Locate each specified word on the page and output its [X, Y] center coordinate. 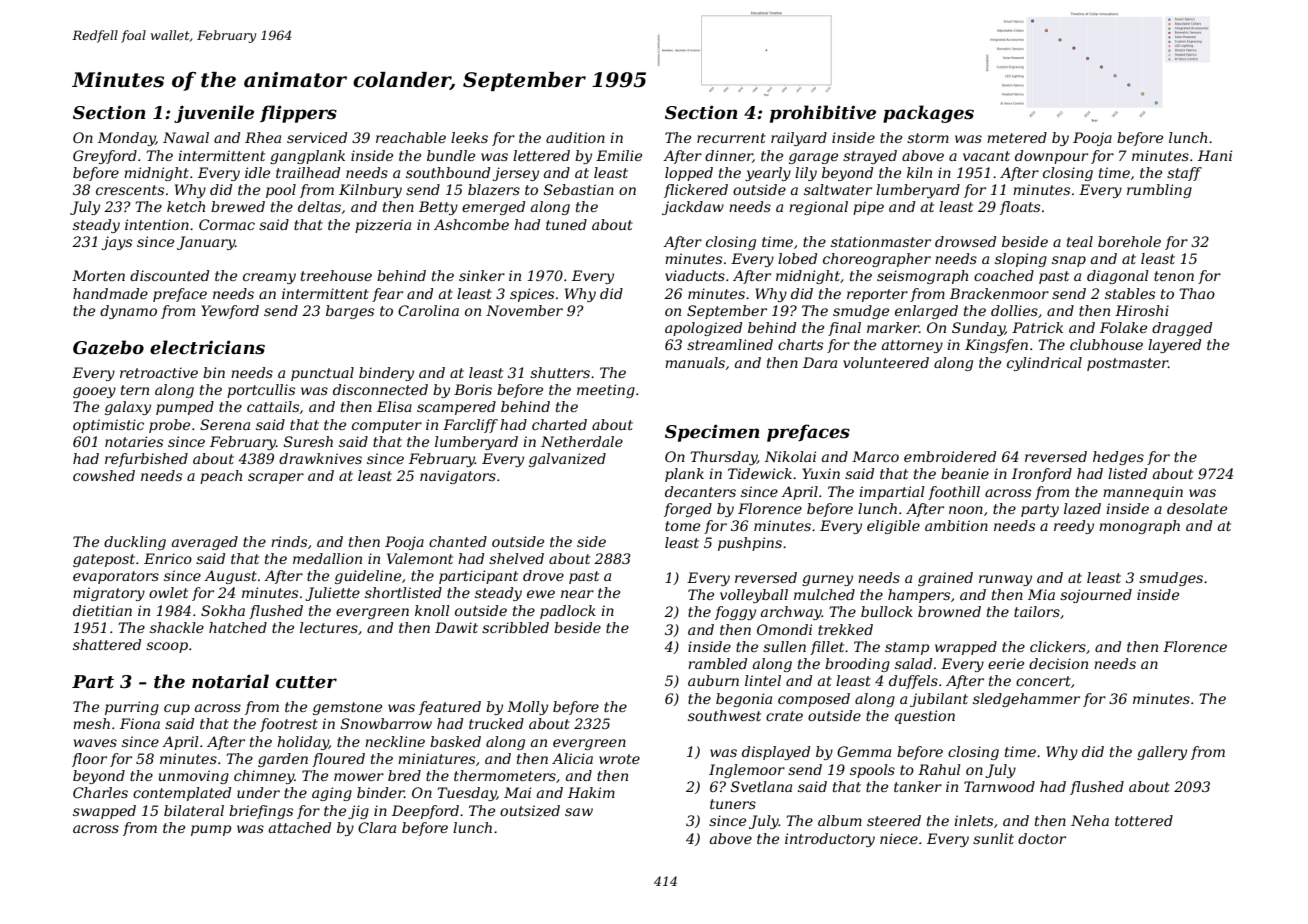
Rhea [263, 137]
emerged [493, 208]
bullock [887, 611]
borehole [1129, 241]
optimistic [108, 426]
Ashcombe [471, 224]
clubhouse [1106, 344]
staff [1184, 174]
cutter [306, 682]
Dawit [456, 627]
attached [300, 827]
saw [579, 812]
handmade [110, 293]
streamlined [730, 344]
